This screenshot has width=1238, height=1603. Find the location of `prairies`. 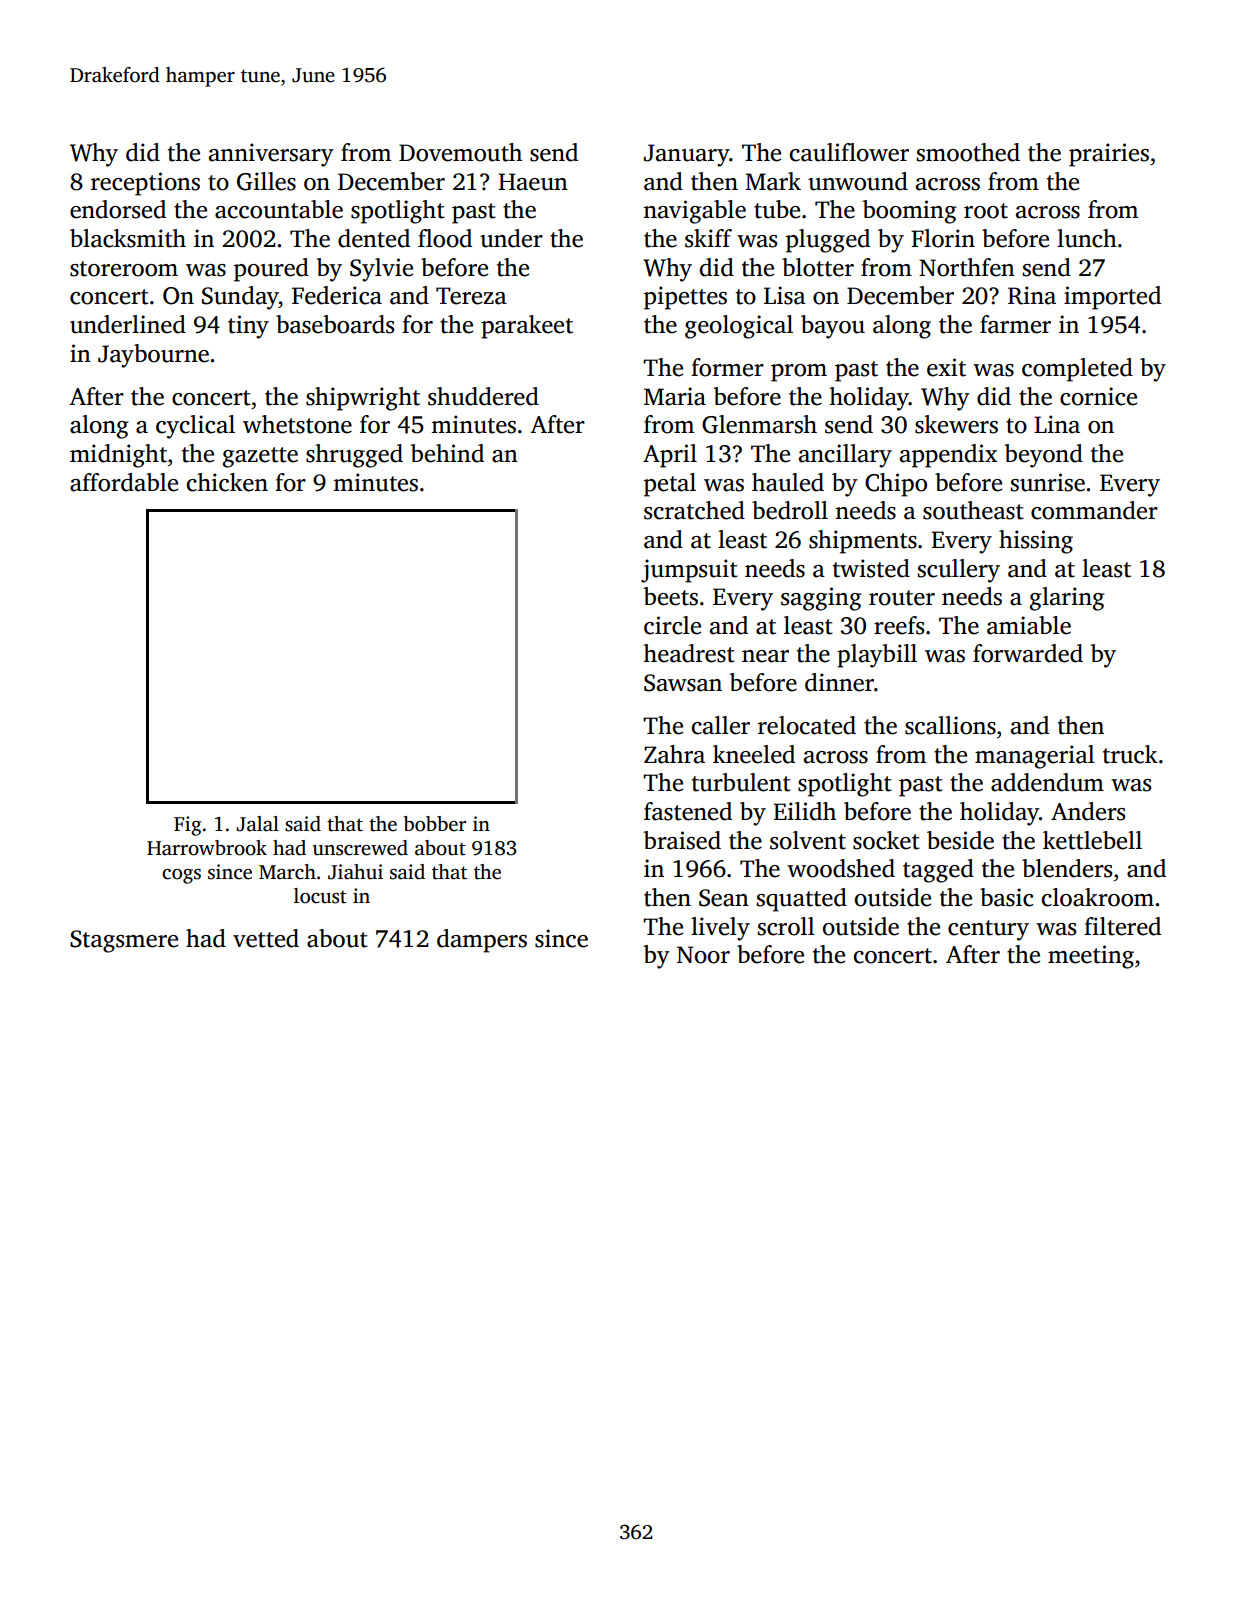

prairies is located at coordinates (1109, 155).
